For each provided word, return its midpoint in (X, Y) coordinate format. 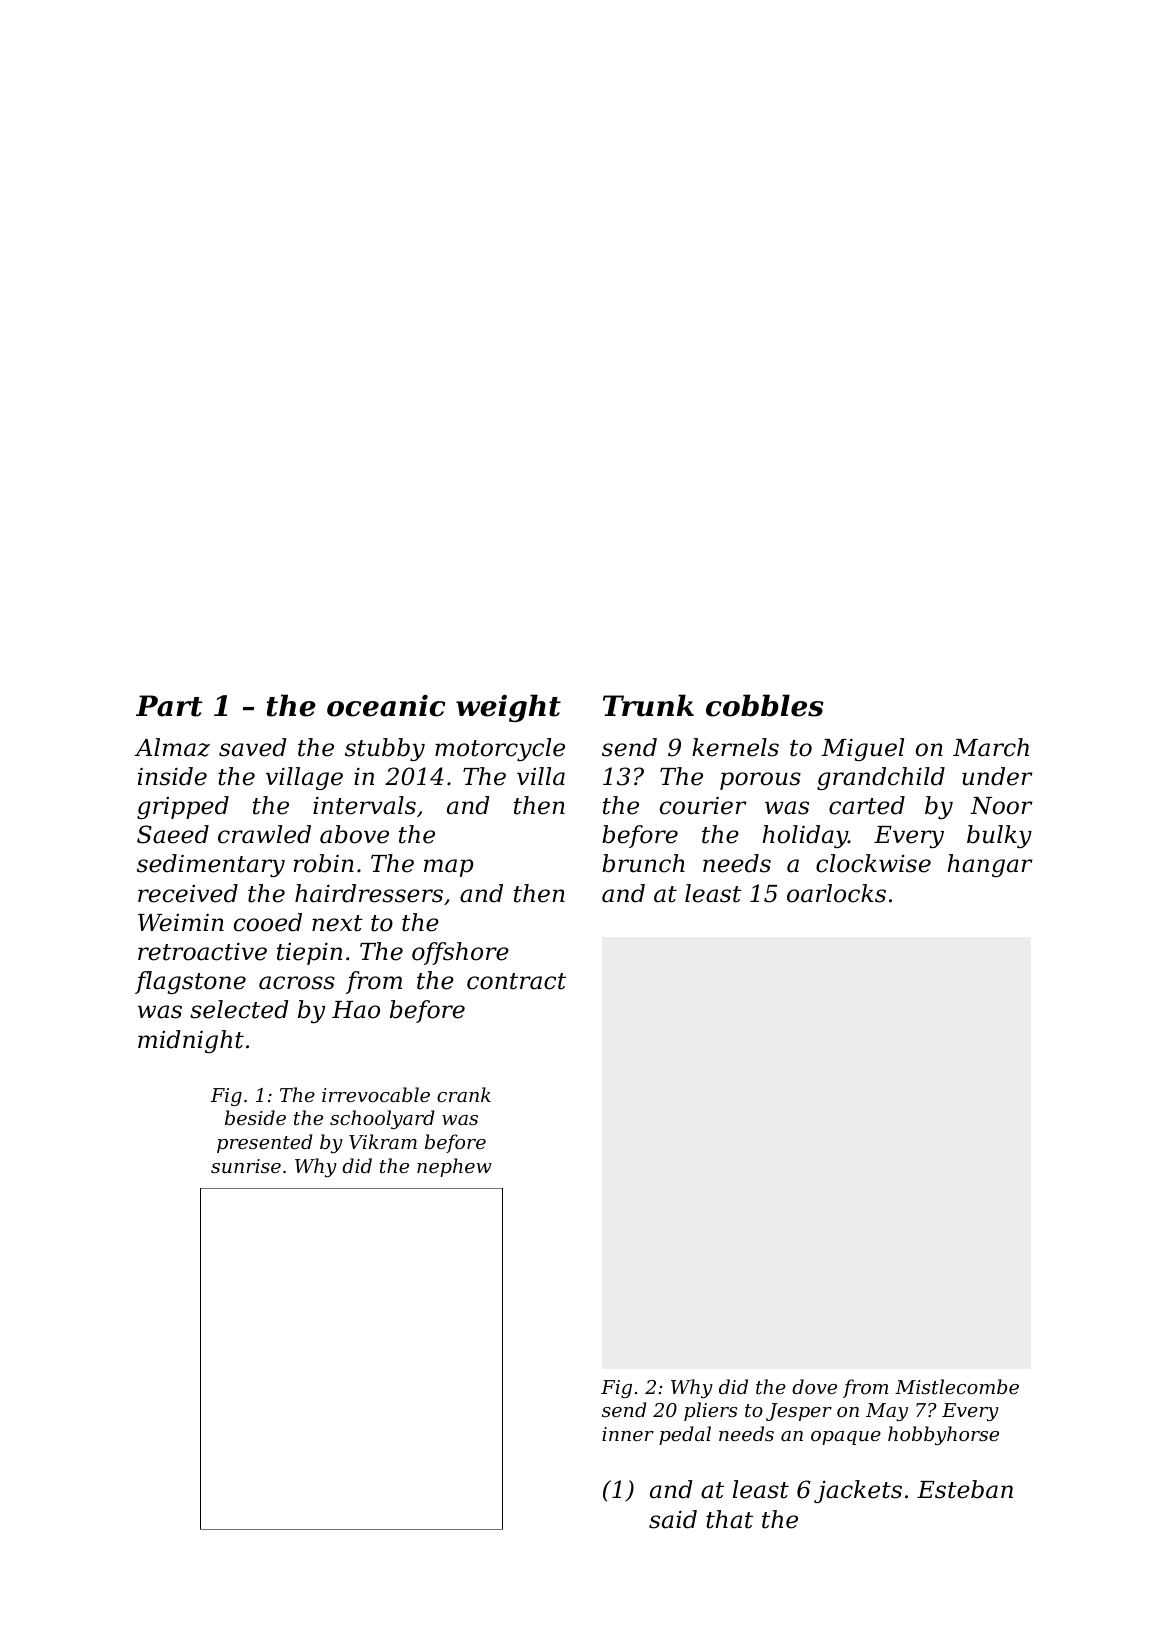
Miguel (862, 749)
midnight (191, 1041)
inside (172, 776)
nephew (454, 1167)
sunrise (246, 1166)
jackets (858, 1491)
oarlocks (836, 893)
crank (464, 1094)
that (729, 1519)
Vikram (383, 1141)
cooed (268, 922)
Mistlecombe (957, 1386)
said (673, 1519)
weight (508, 708)
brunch (643, 863)
